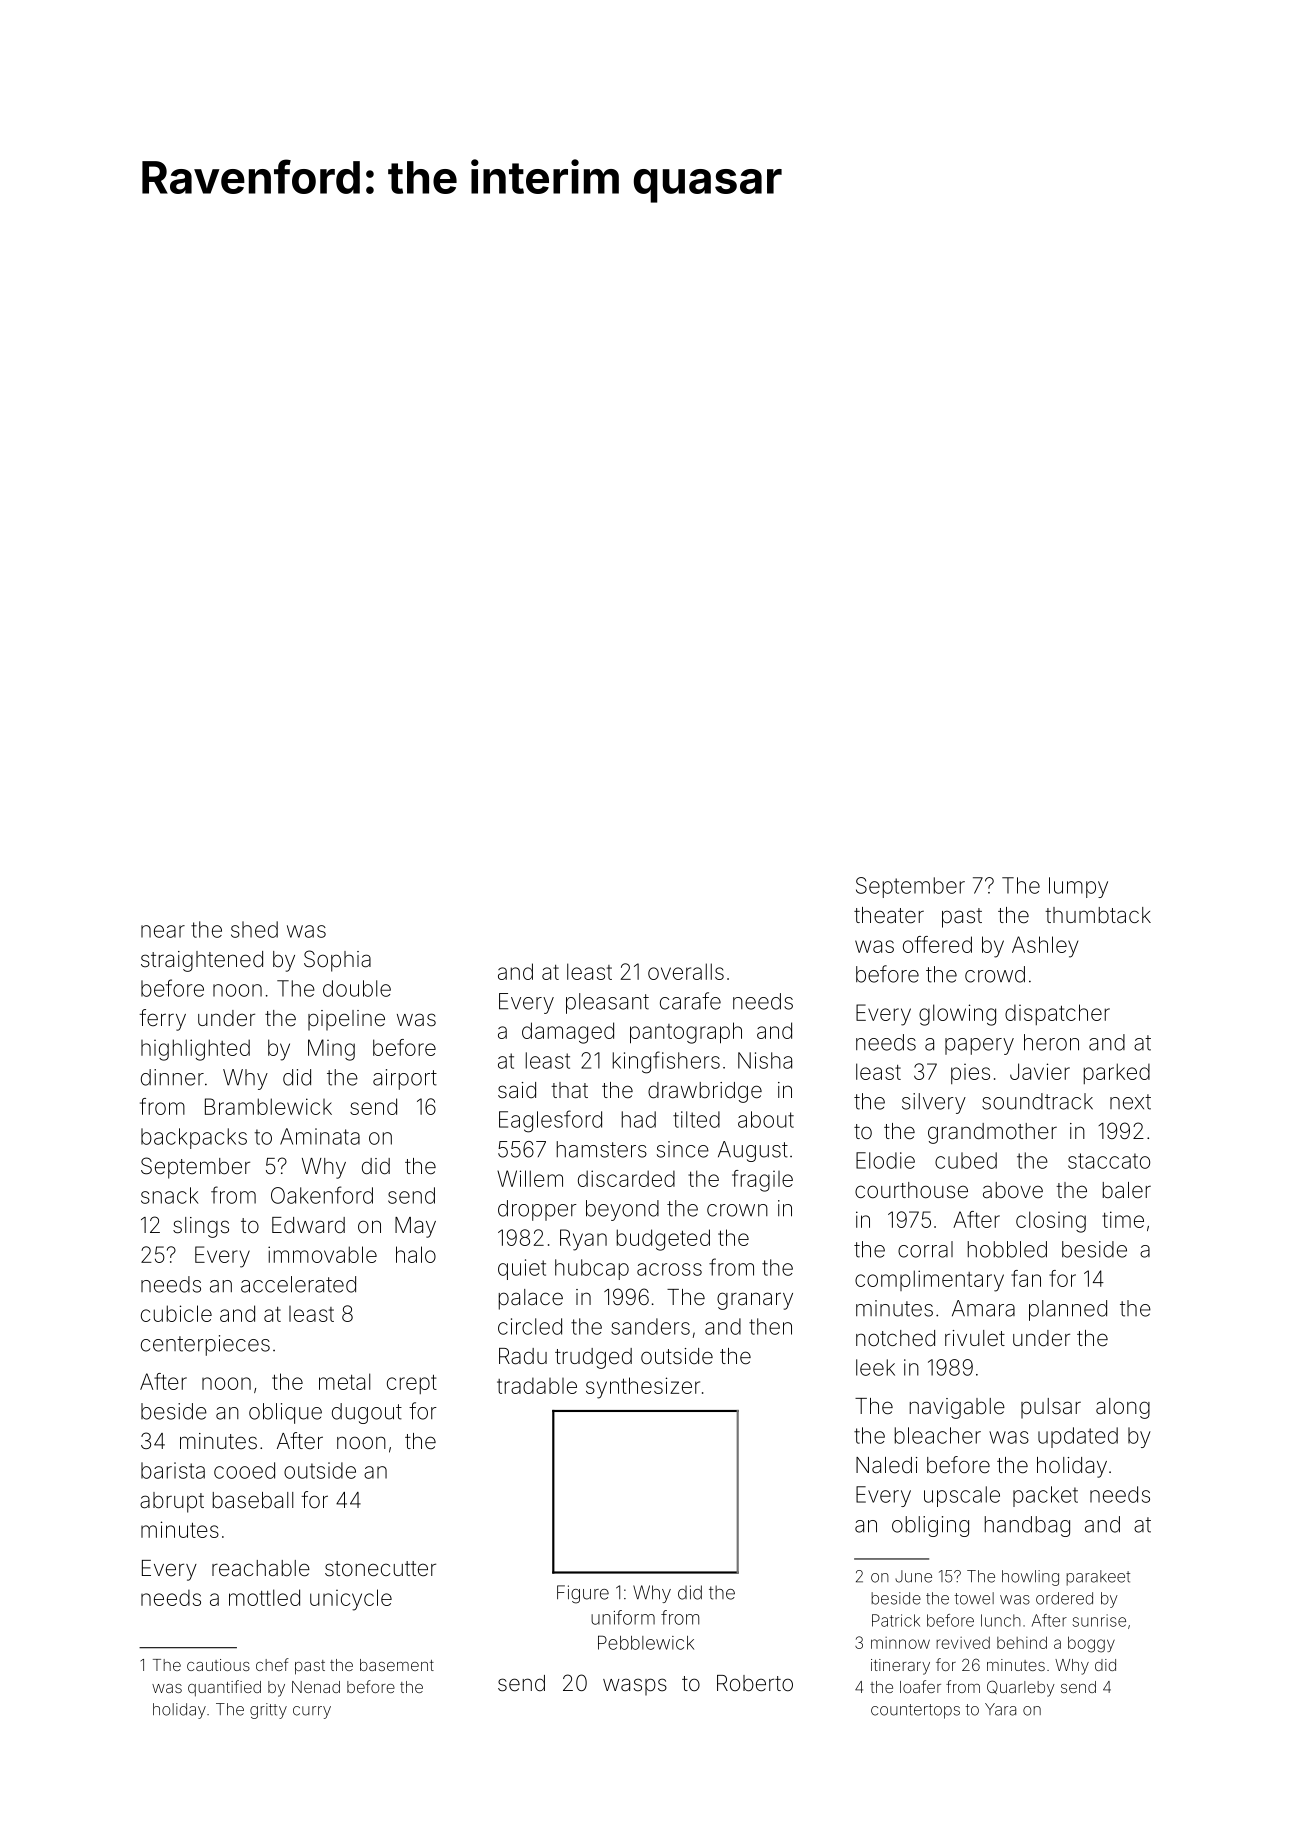 This screenshot has height=1826, width=1291. Describe the element at coordinates (568, 1033) in the screenshot. I see `damaged` at that location.
